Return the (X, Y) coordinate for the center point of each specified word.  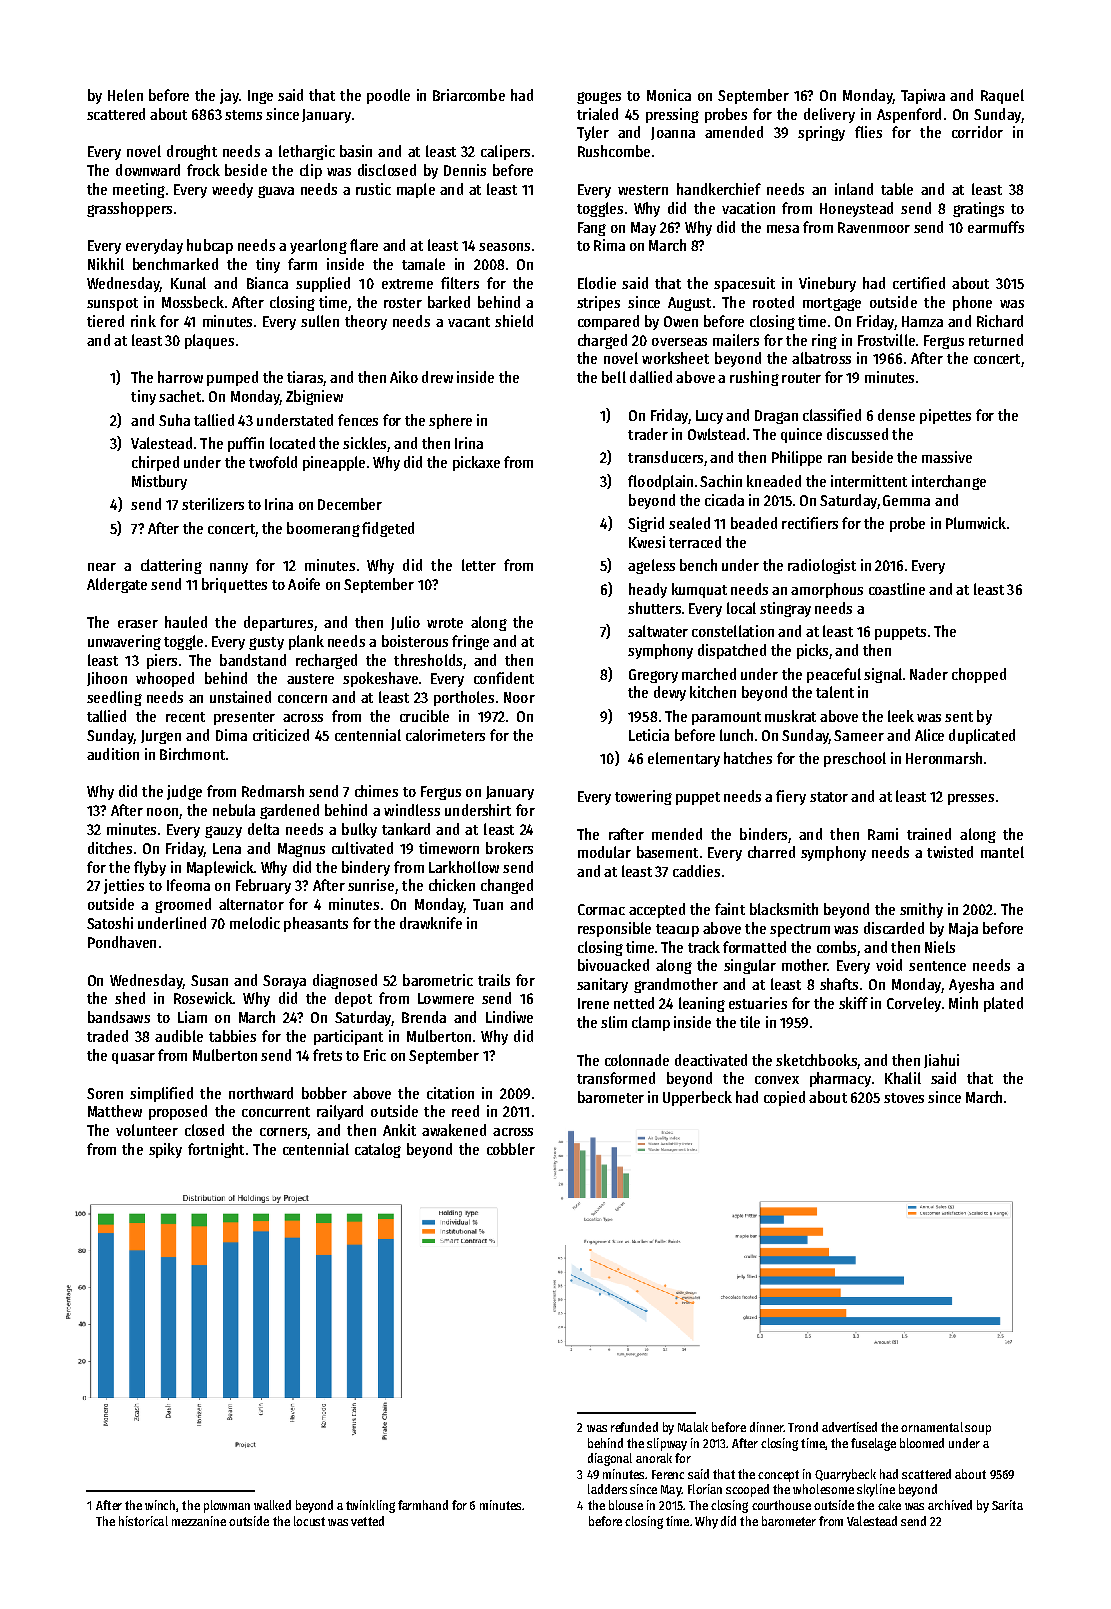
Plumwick (976, 523)
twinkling (370, 1506)
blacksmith (784, 909)
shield (514, 321)
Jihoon (107, 679)
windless (412, 810)
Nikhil (106, 264)
